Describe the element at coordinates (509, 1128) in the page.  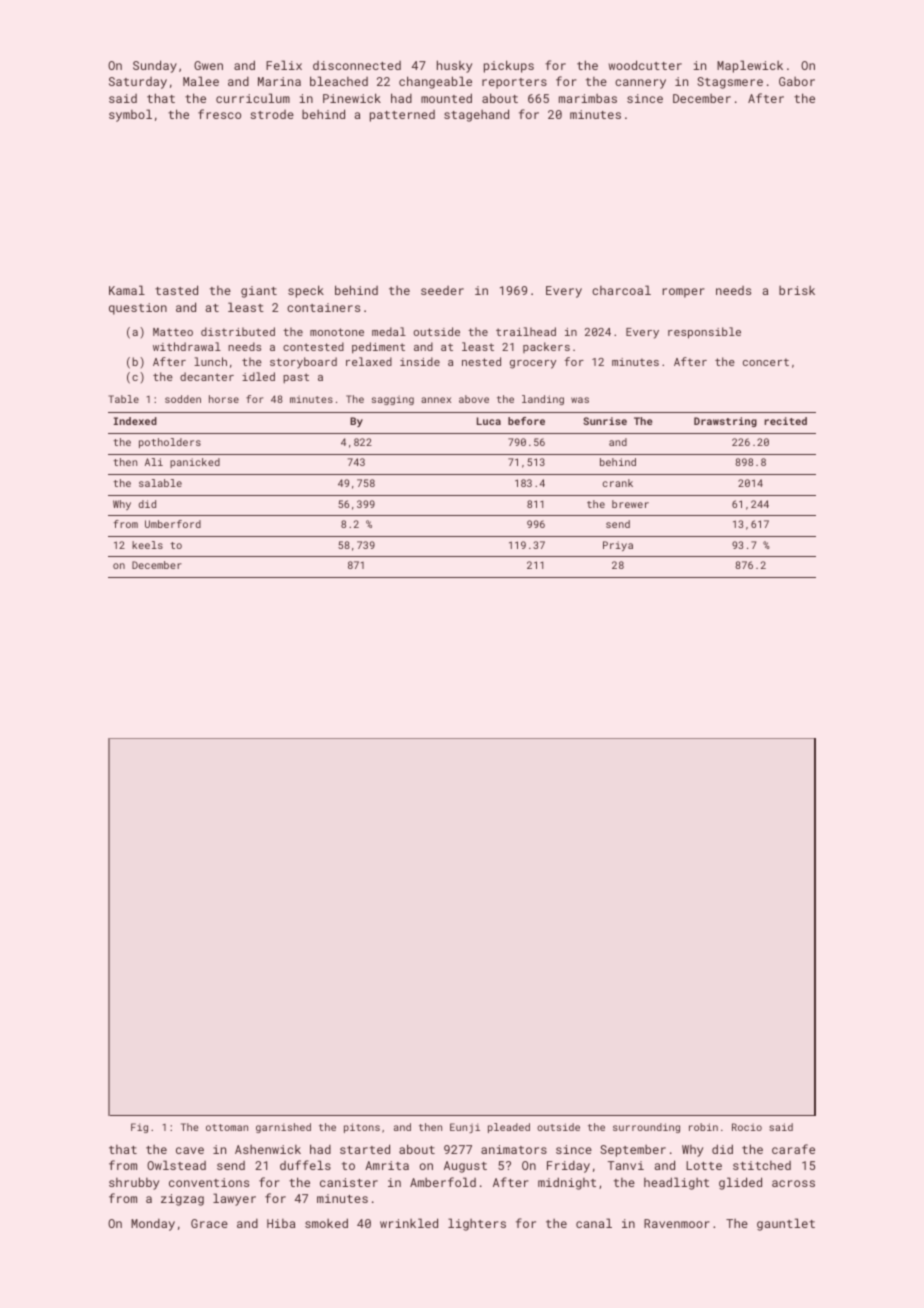
I see `pleaded` at that location.
